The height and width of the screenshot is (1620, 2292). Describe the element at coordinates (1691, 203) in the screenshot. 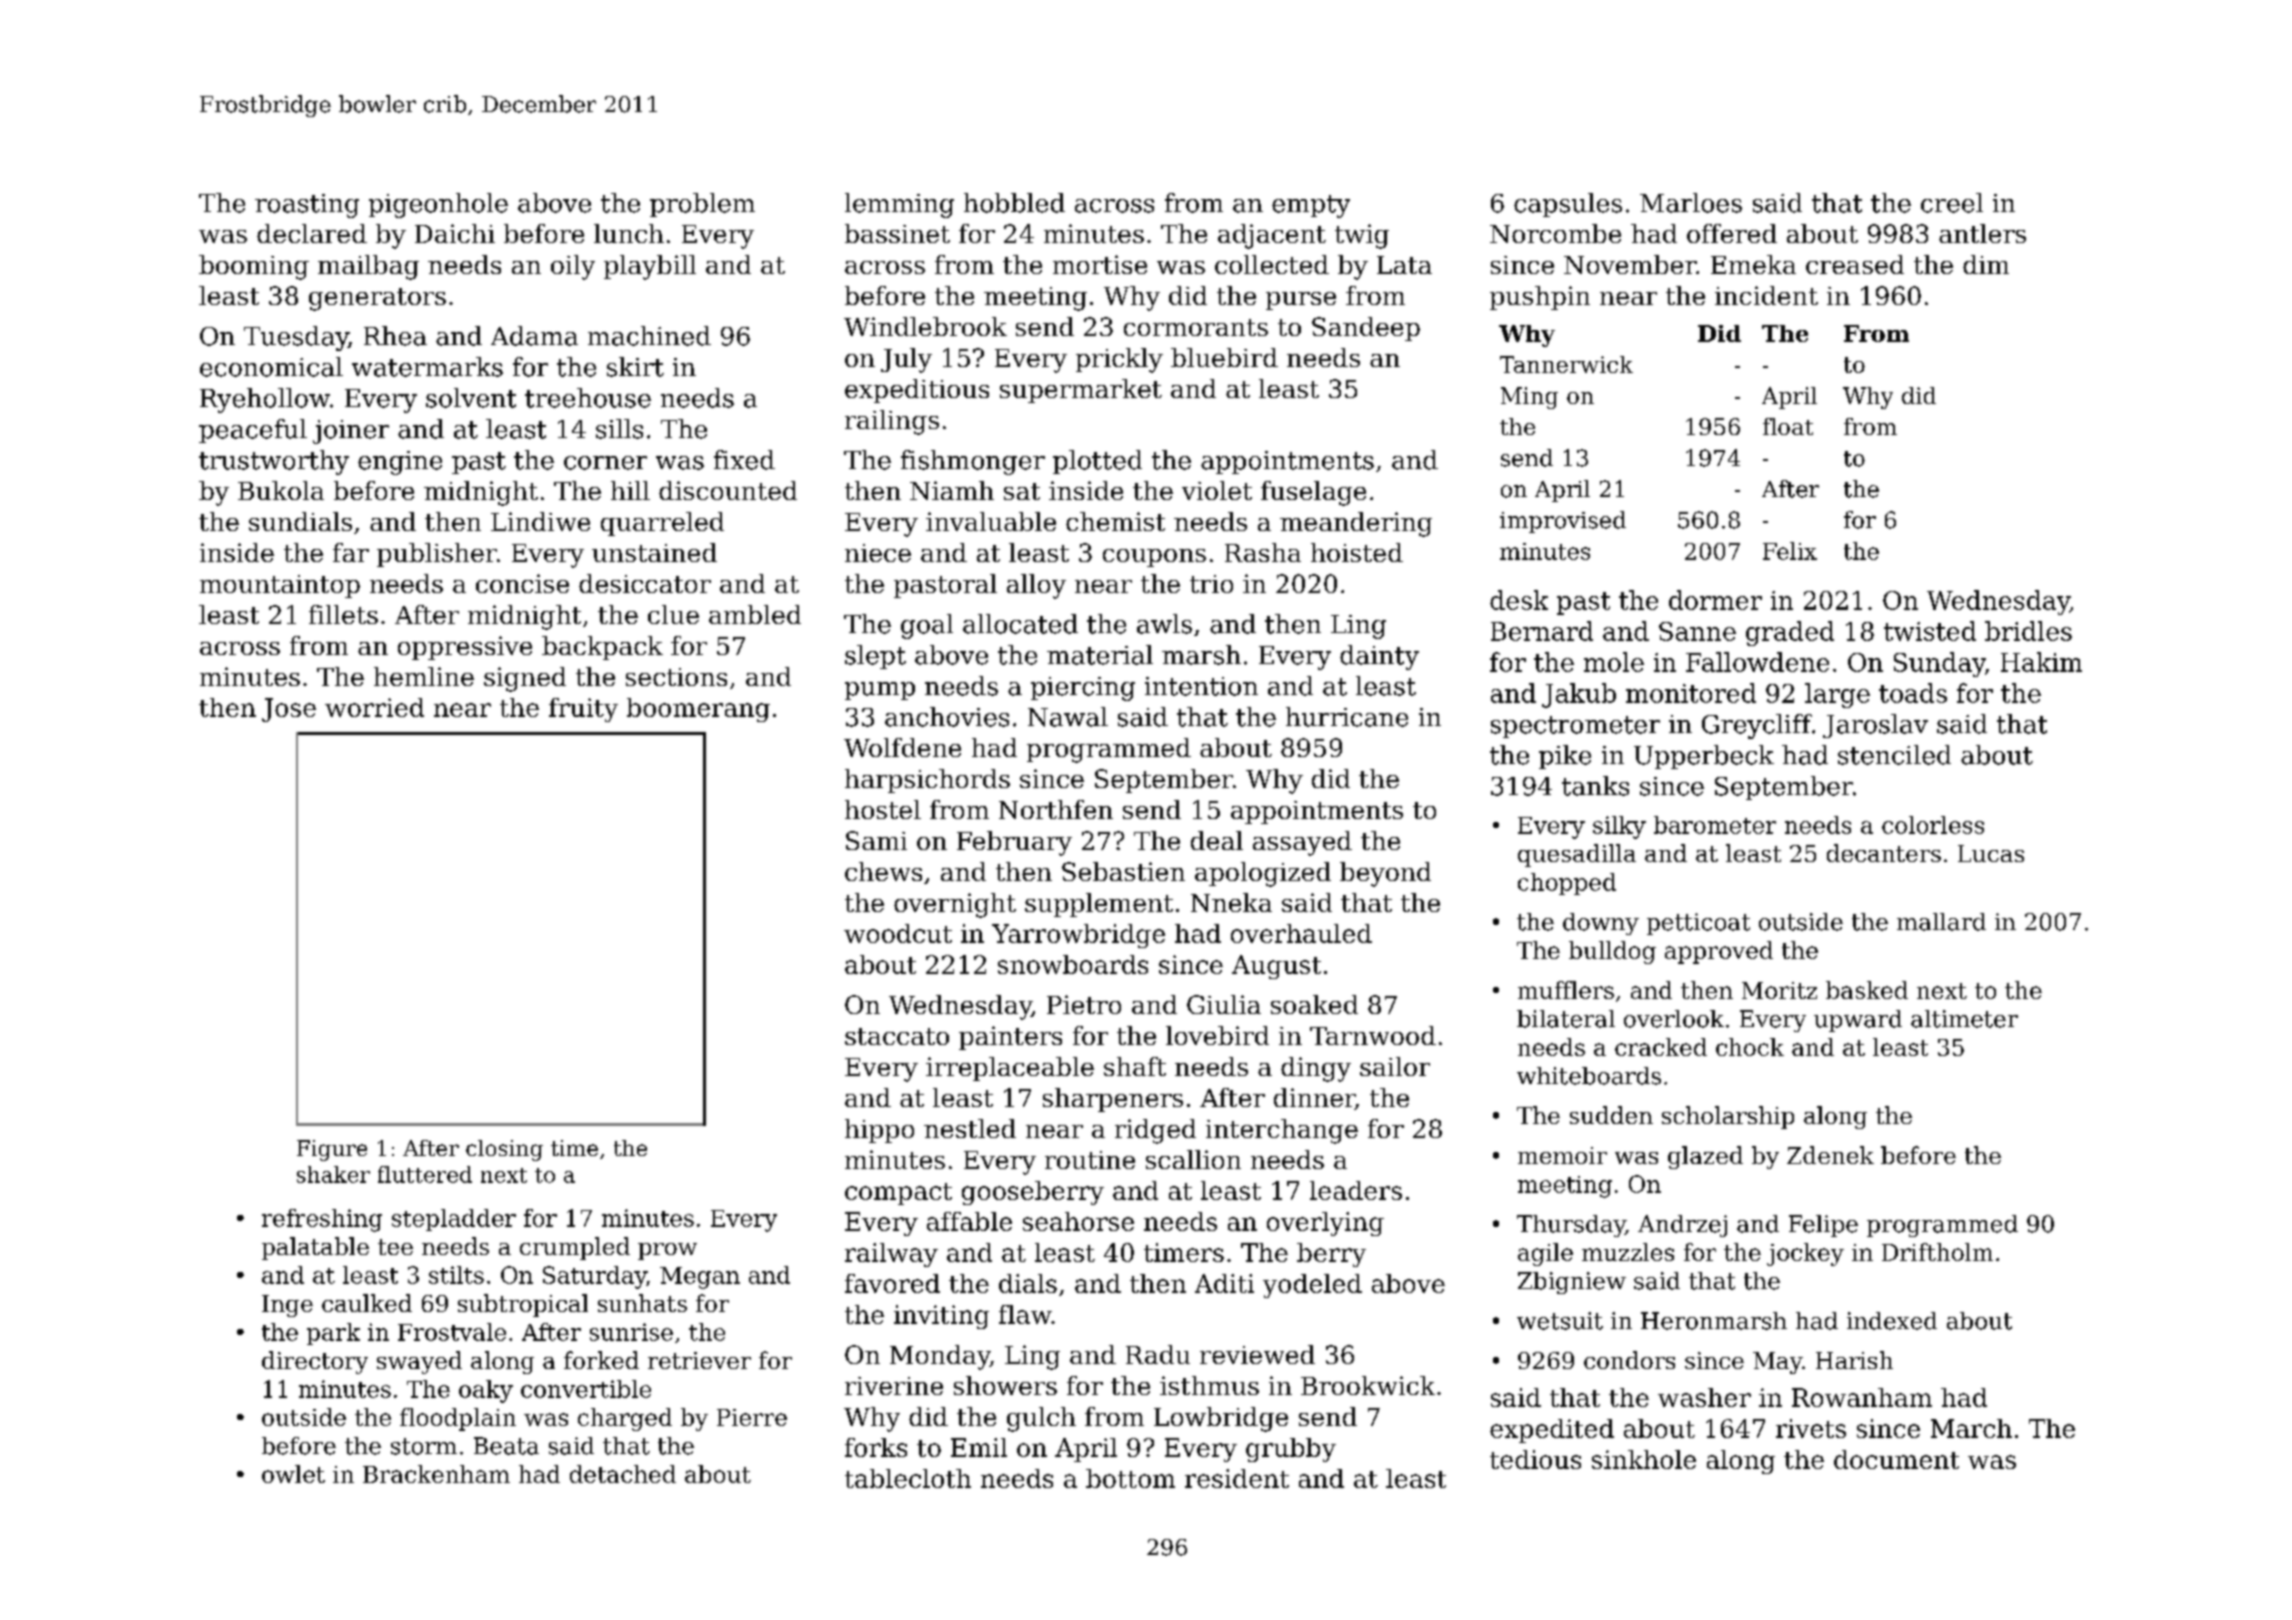

I see `Marloes` at that location.
